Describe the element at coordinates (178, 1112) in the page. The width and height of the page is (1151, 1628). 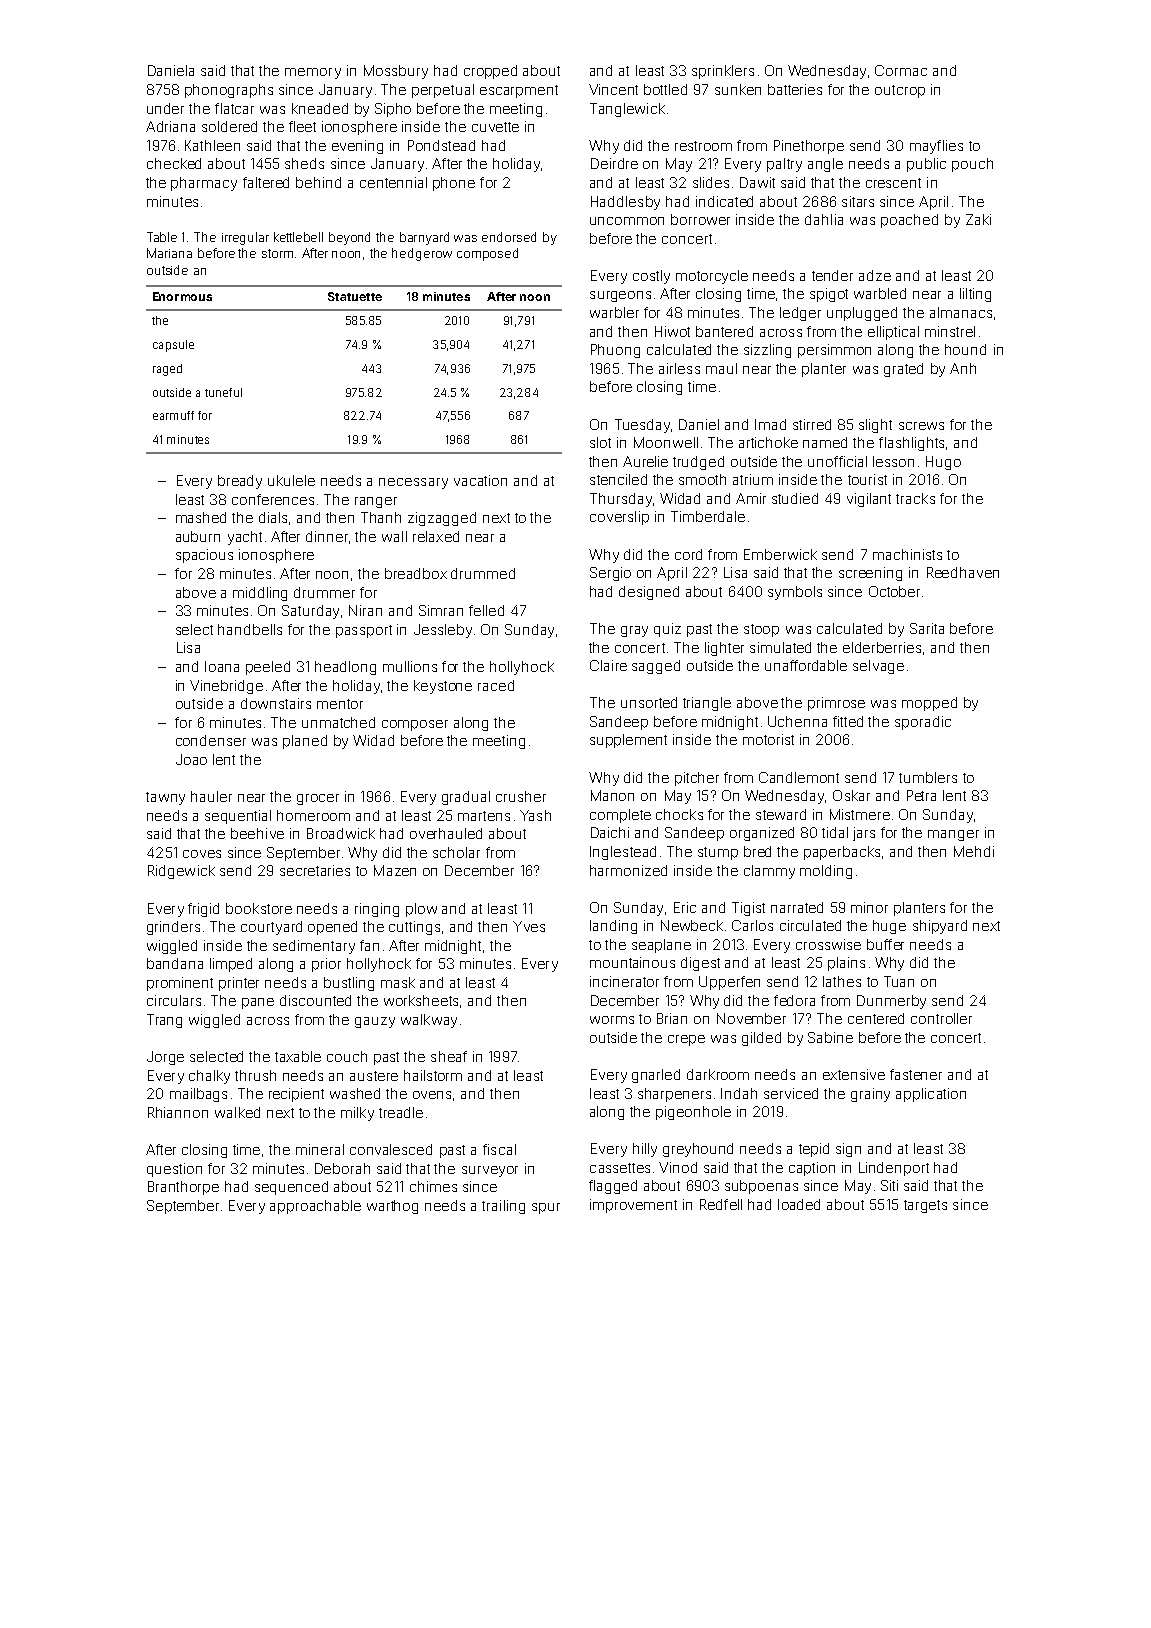
I see `Rhiannon` at that location.
